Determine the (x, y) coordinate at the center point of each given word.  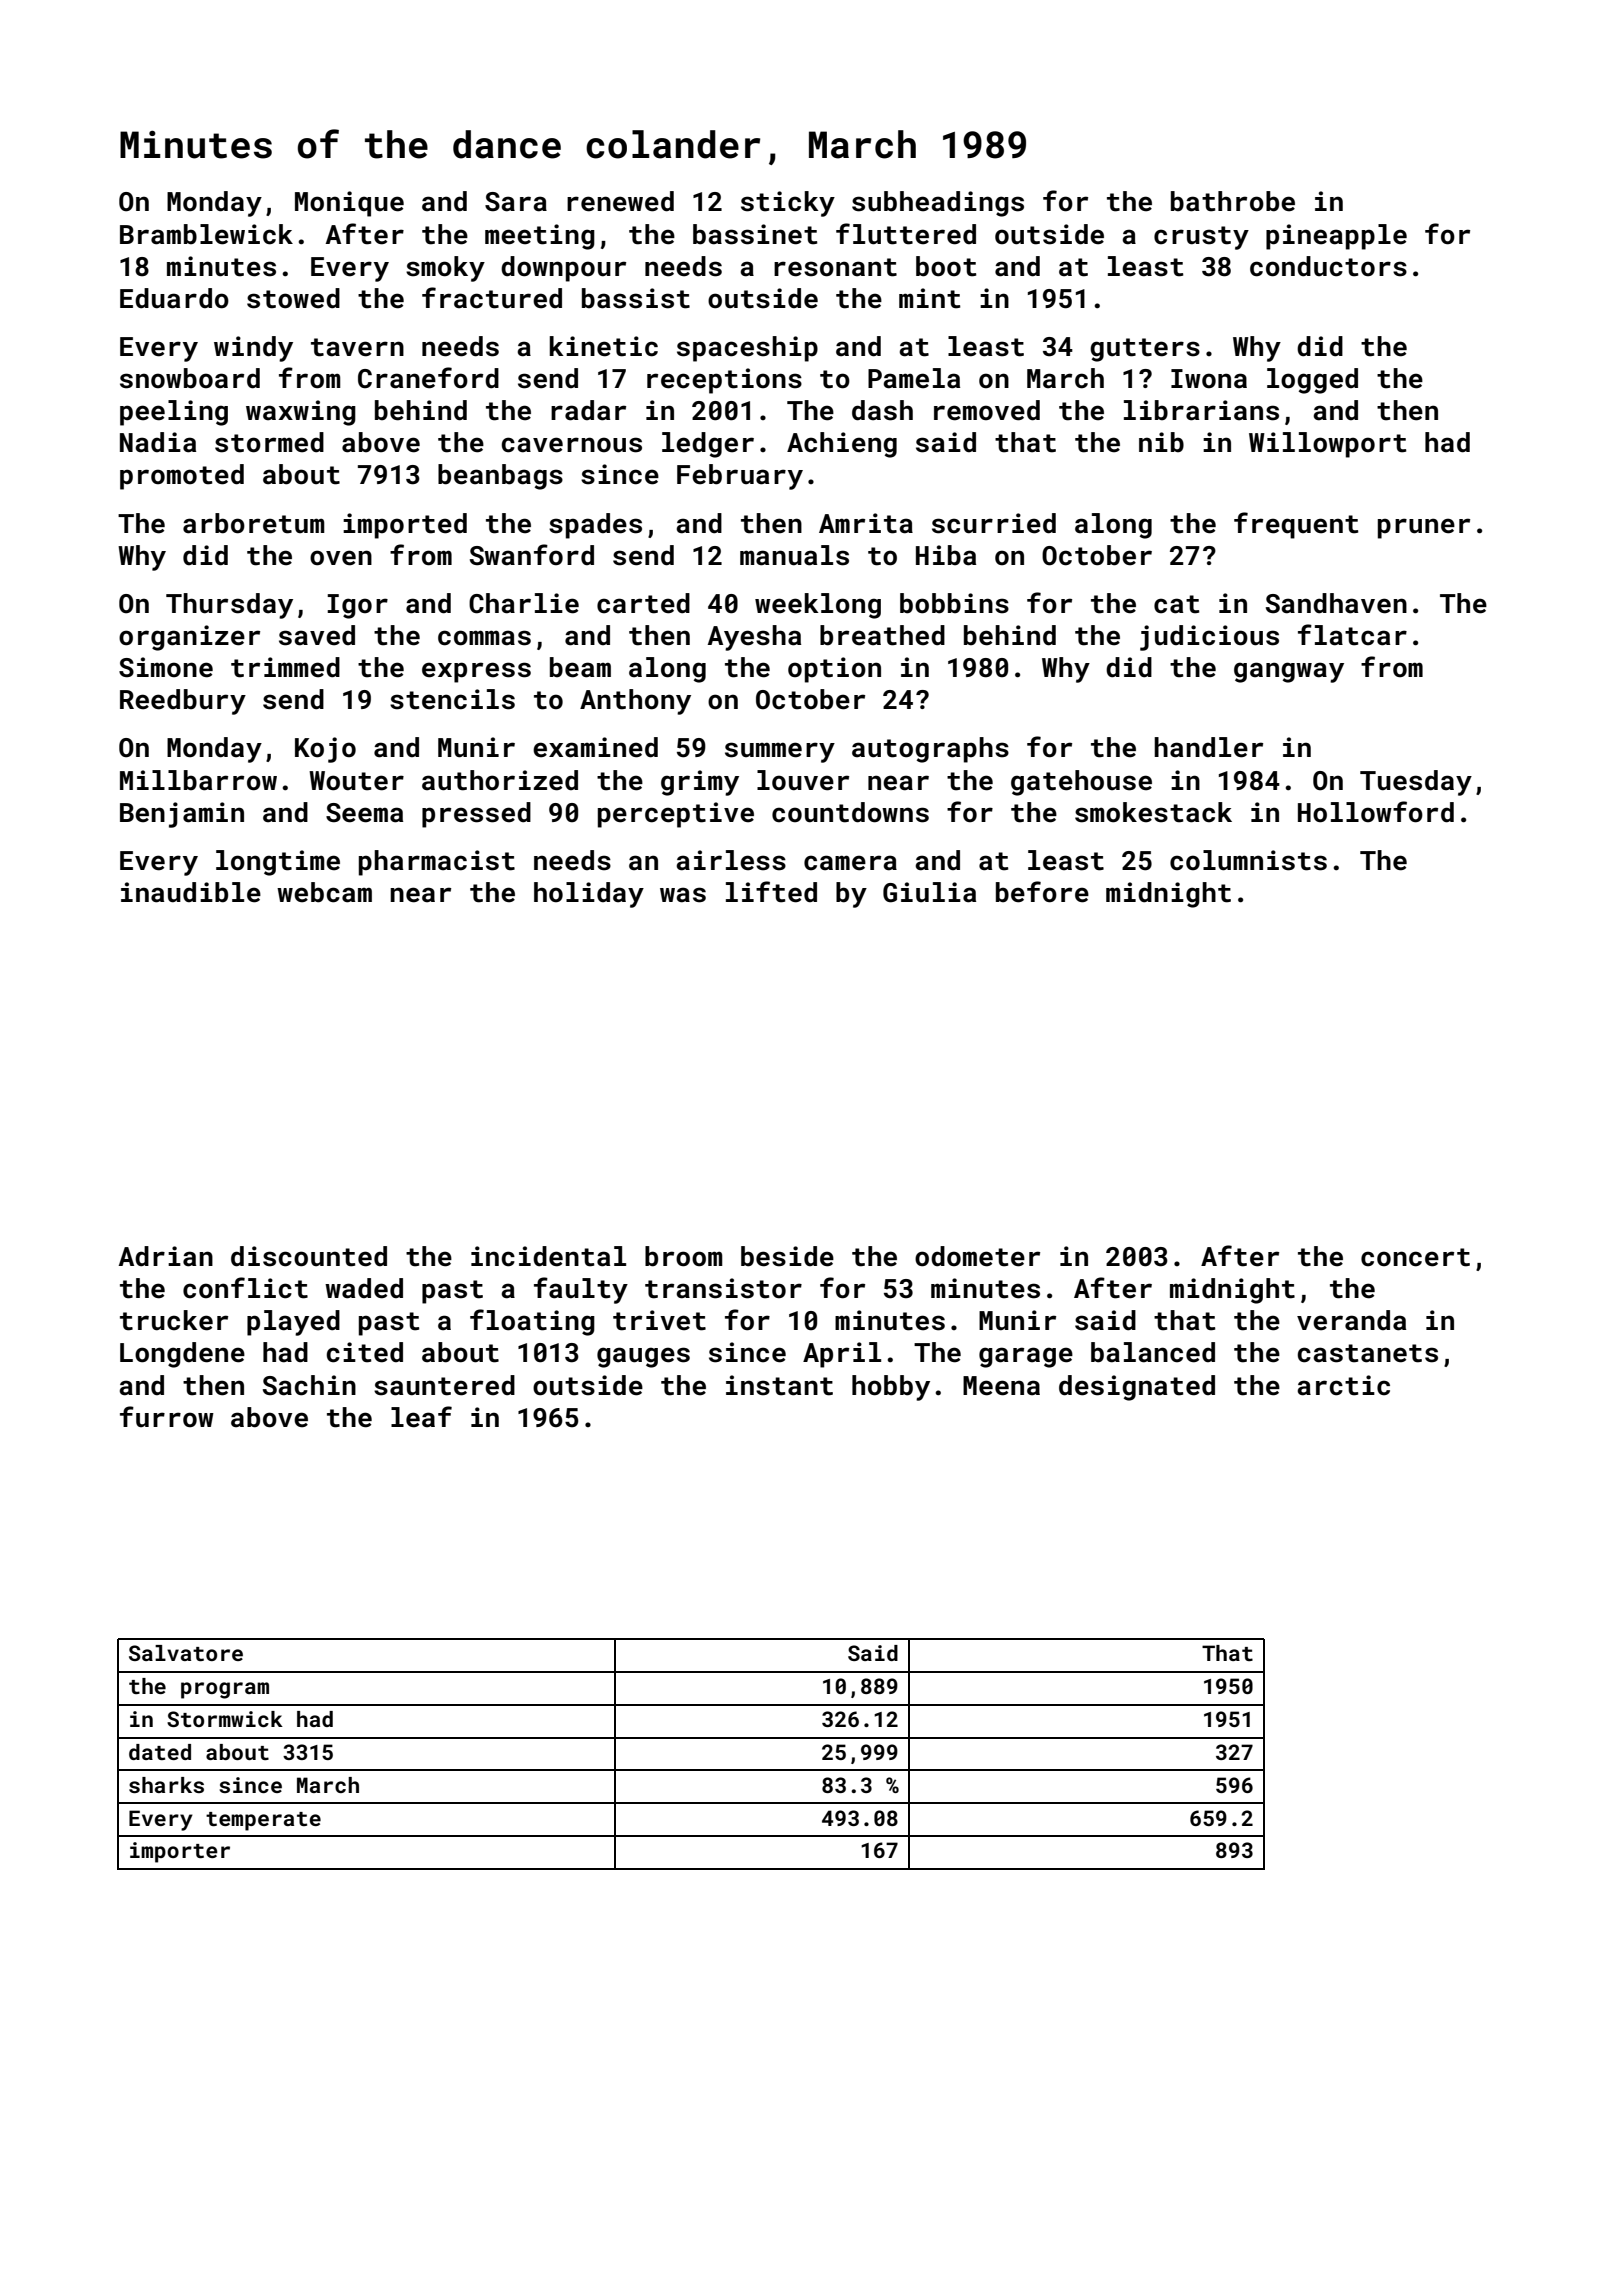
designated (1137, 1388)
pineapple (1336, 237)
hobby (891, 1388)
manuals (794, 555)
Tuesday (1416, 783)
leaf (421, 1417)
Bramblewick (206, 234)
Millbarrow (198, 780)
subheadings (938, 204)
